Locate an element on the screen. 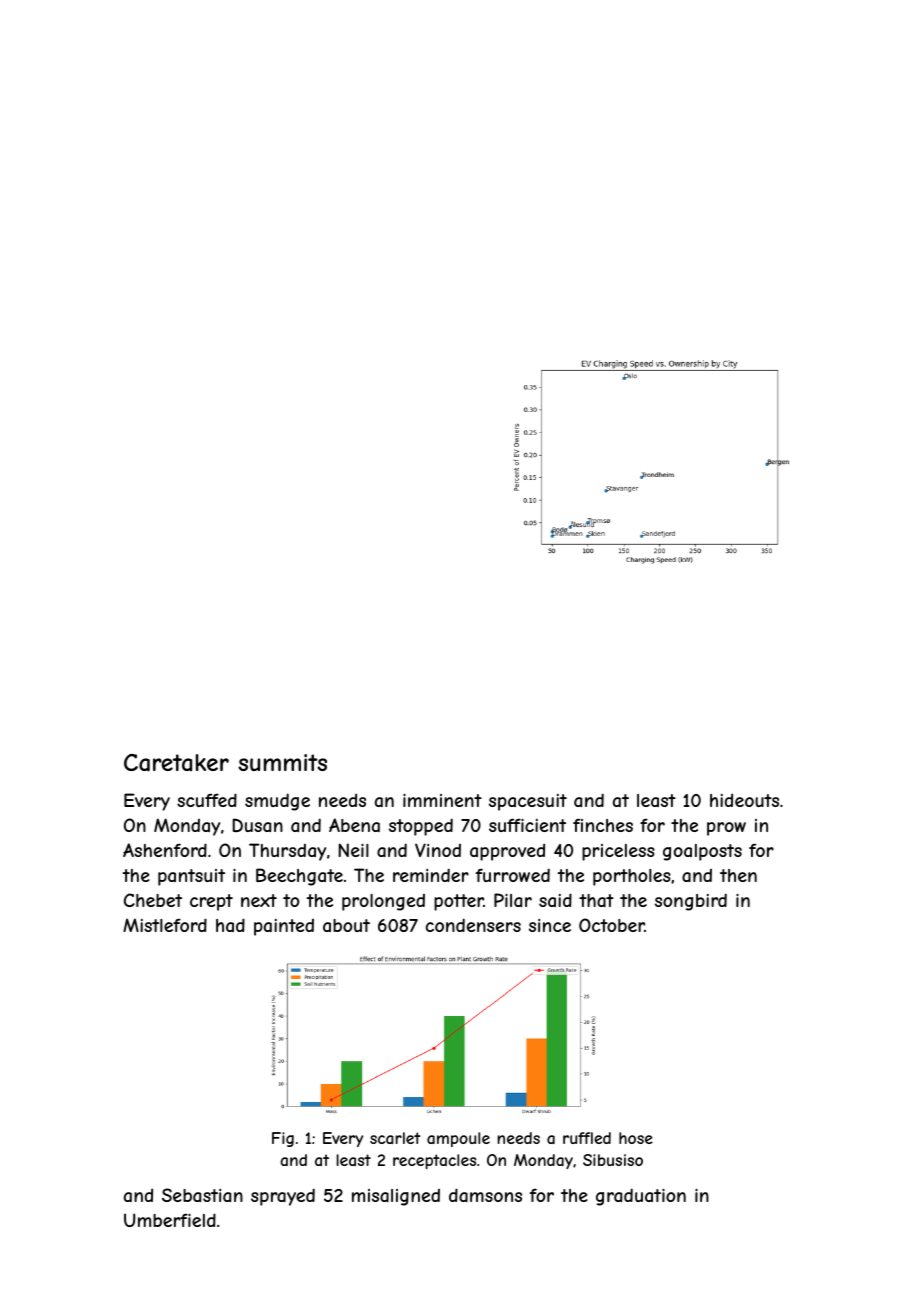  imminent is located at coordinates (442, 800).
